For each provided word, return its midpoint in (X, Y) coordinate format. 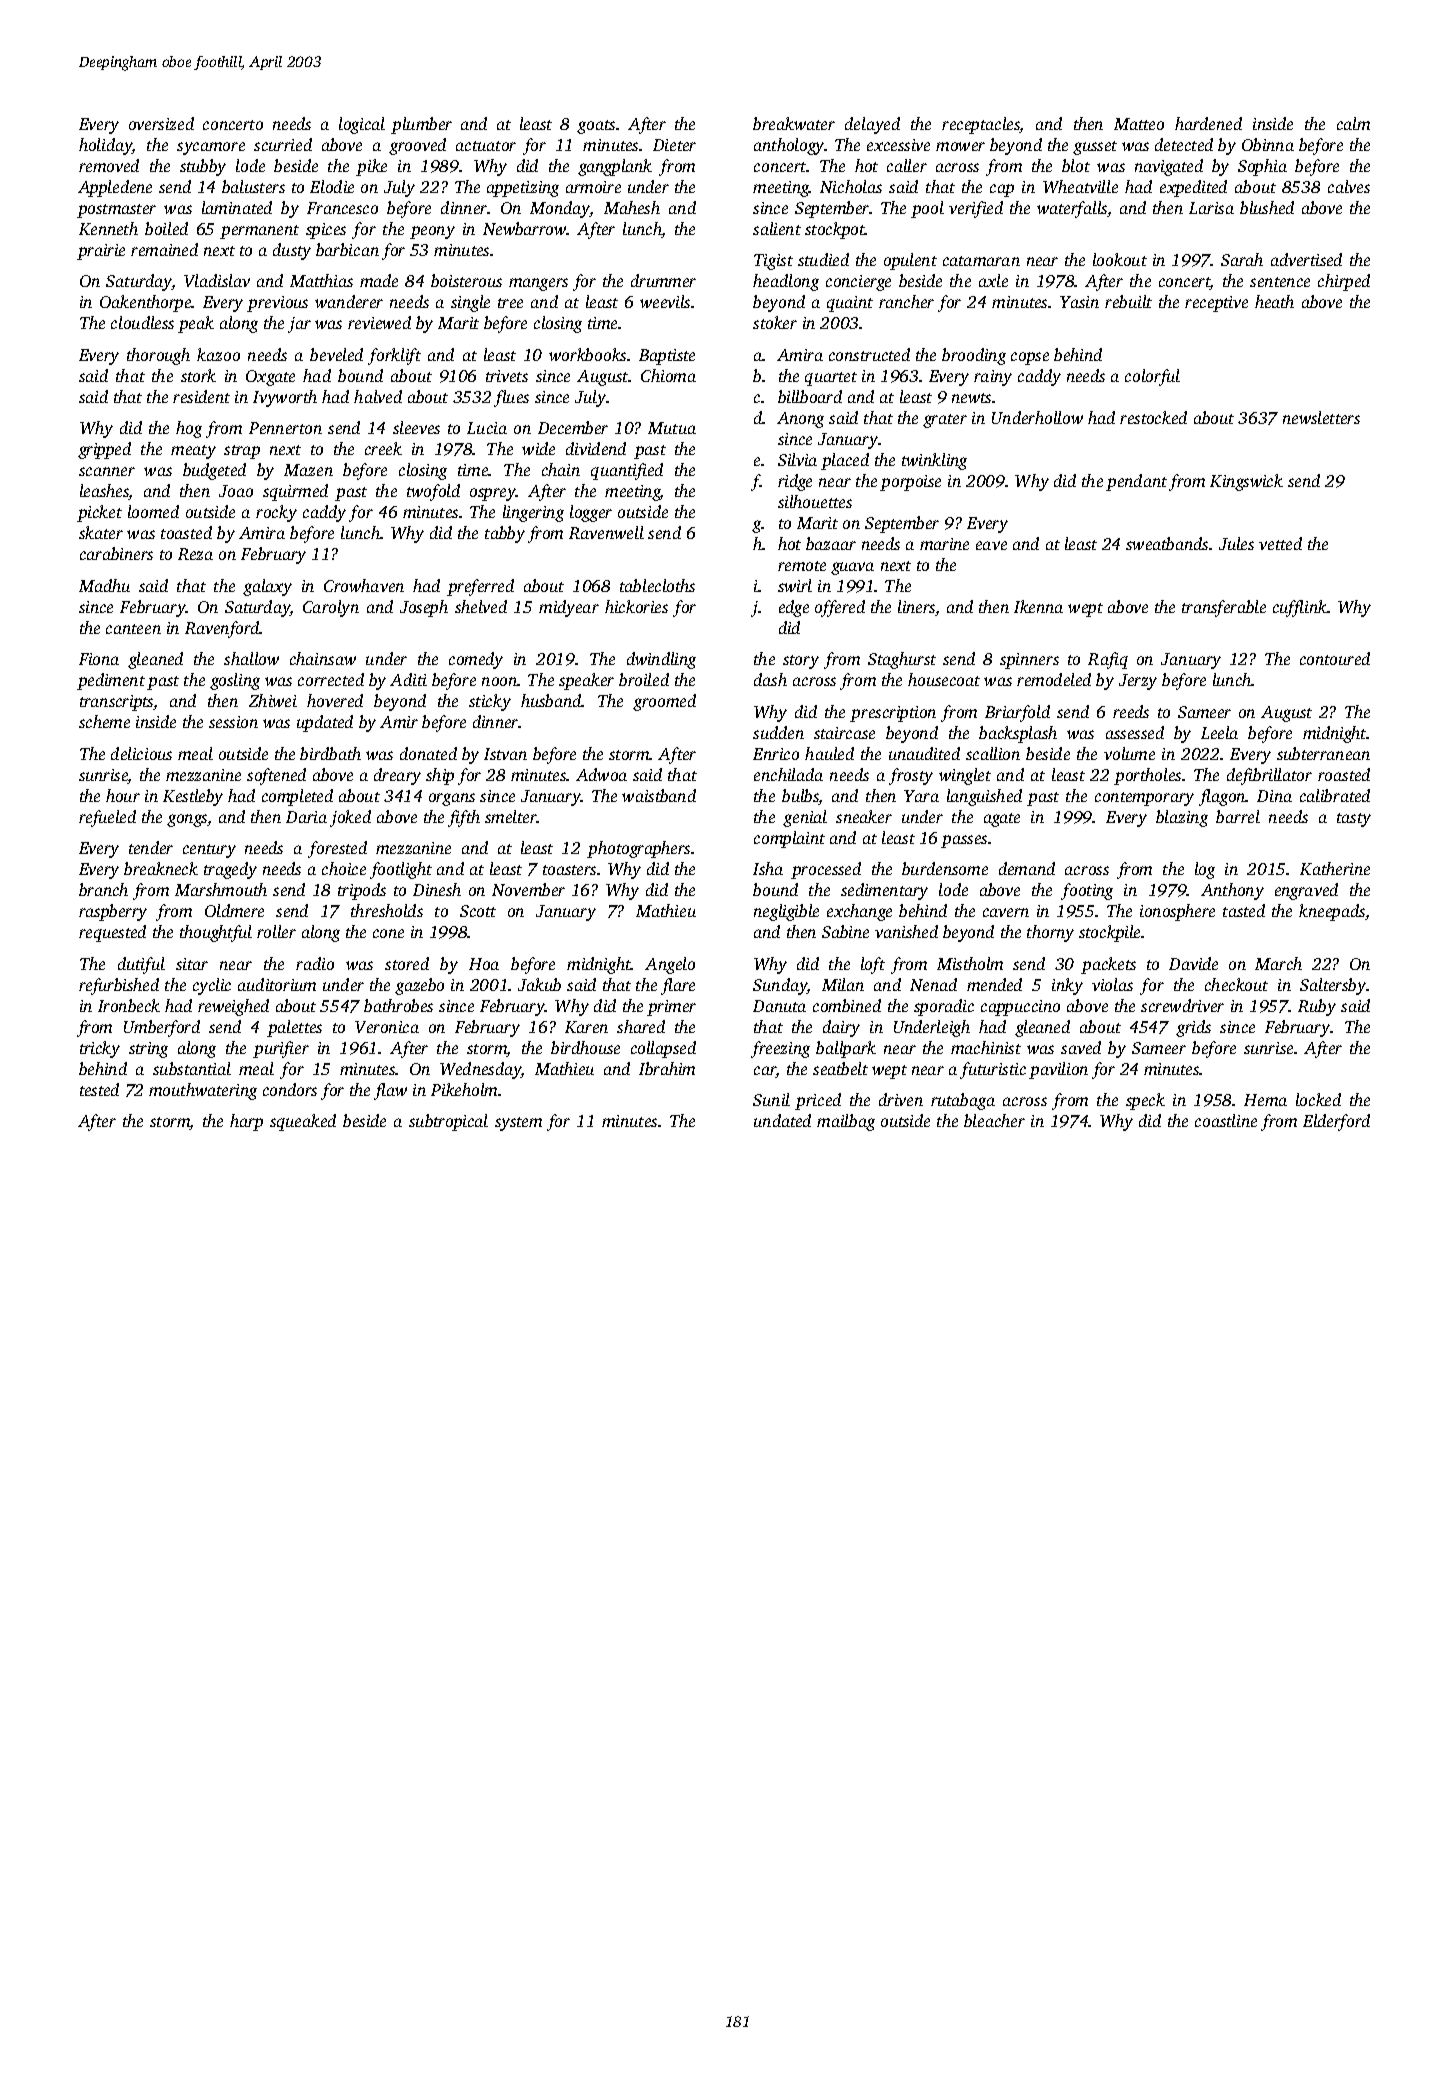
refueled (107, 818)
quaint (850, 304)
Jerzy (1138, 682)
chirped (1344, 282)
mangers (538, 284)
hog (189, 429)
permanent (259, 232)
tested (99, 1089)
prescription (893, 714)
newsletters (1321, 417)
